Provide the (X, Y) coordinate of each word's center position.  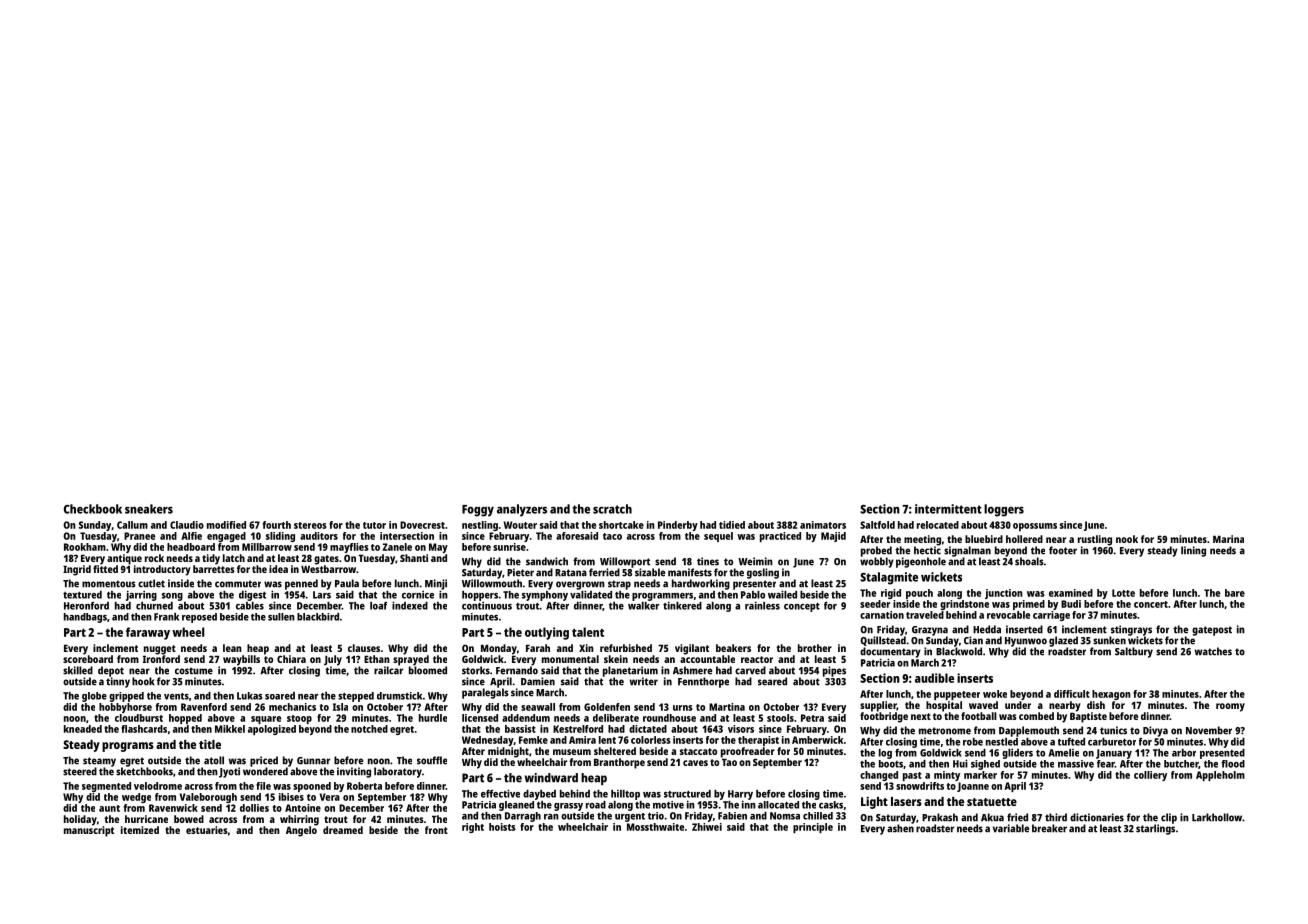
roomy (1230, 707)
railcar (388, 670)
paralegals (485, 693)
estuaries (207, 830)
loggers (1004, 510)
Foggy (478, 511)
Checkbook (93, 509)
